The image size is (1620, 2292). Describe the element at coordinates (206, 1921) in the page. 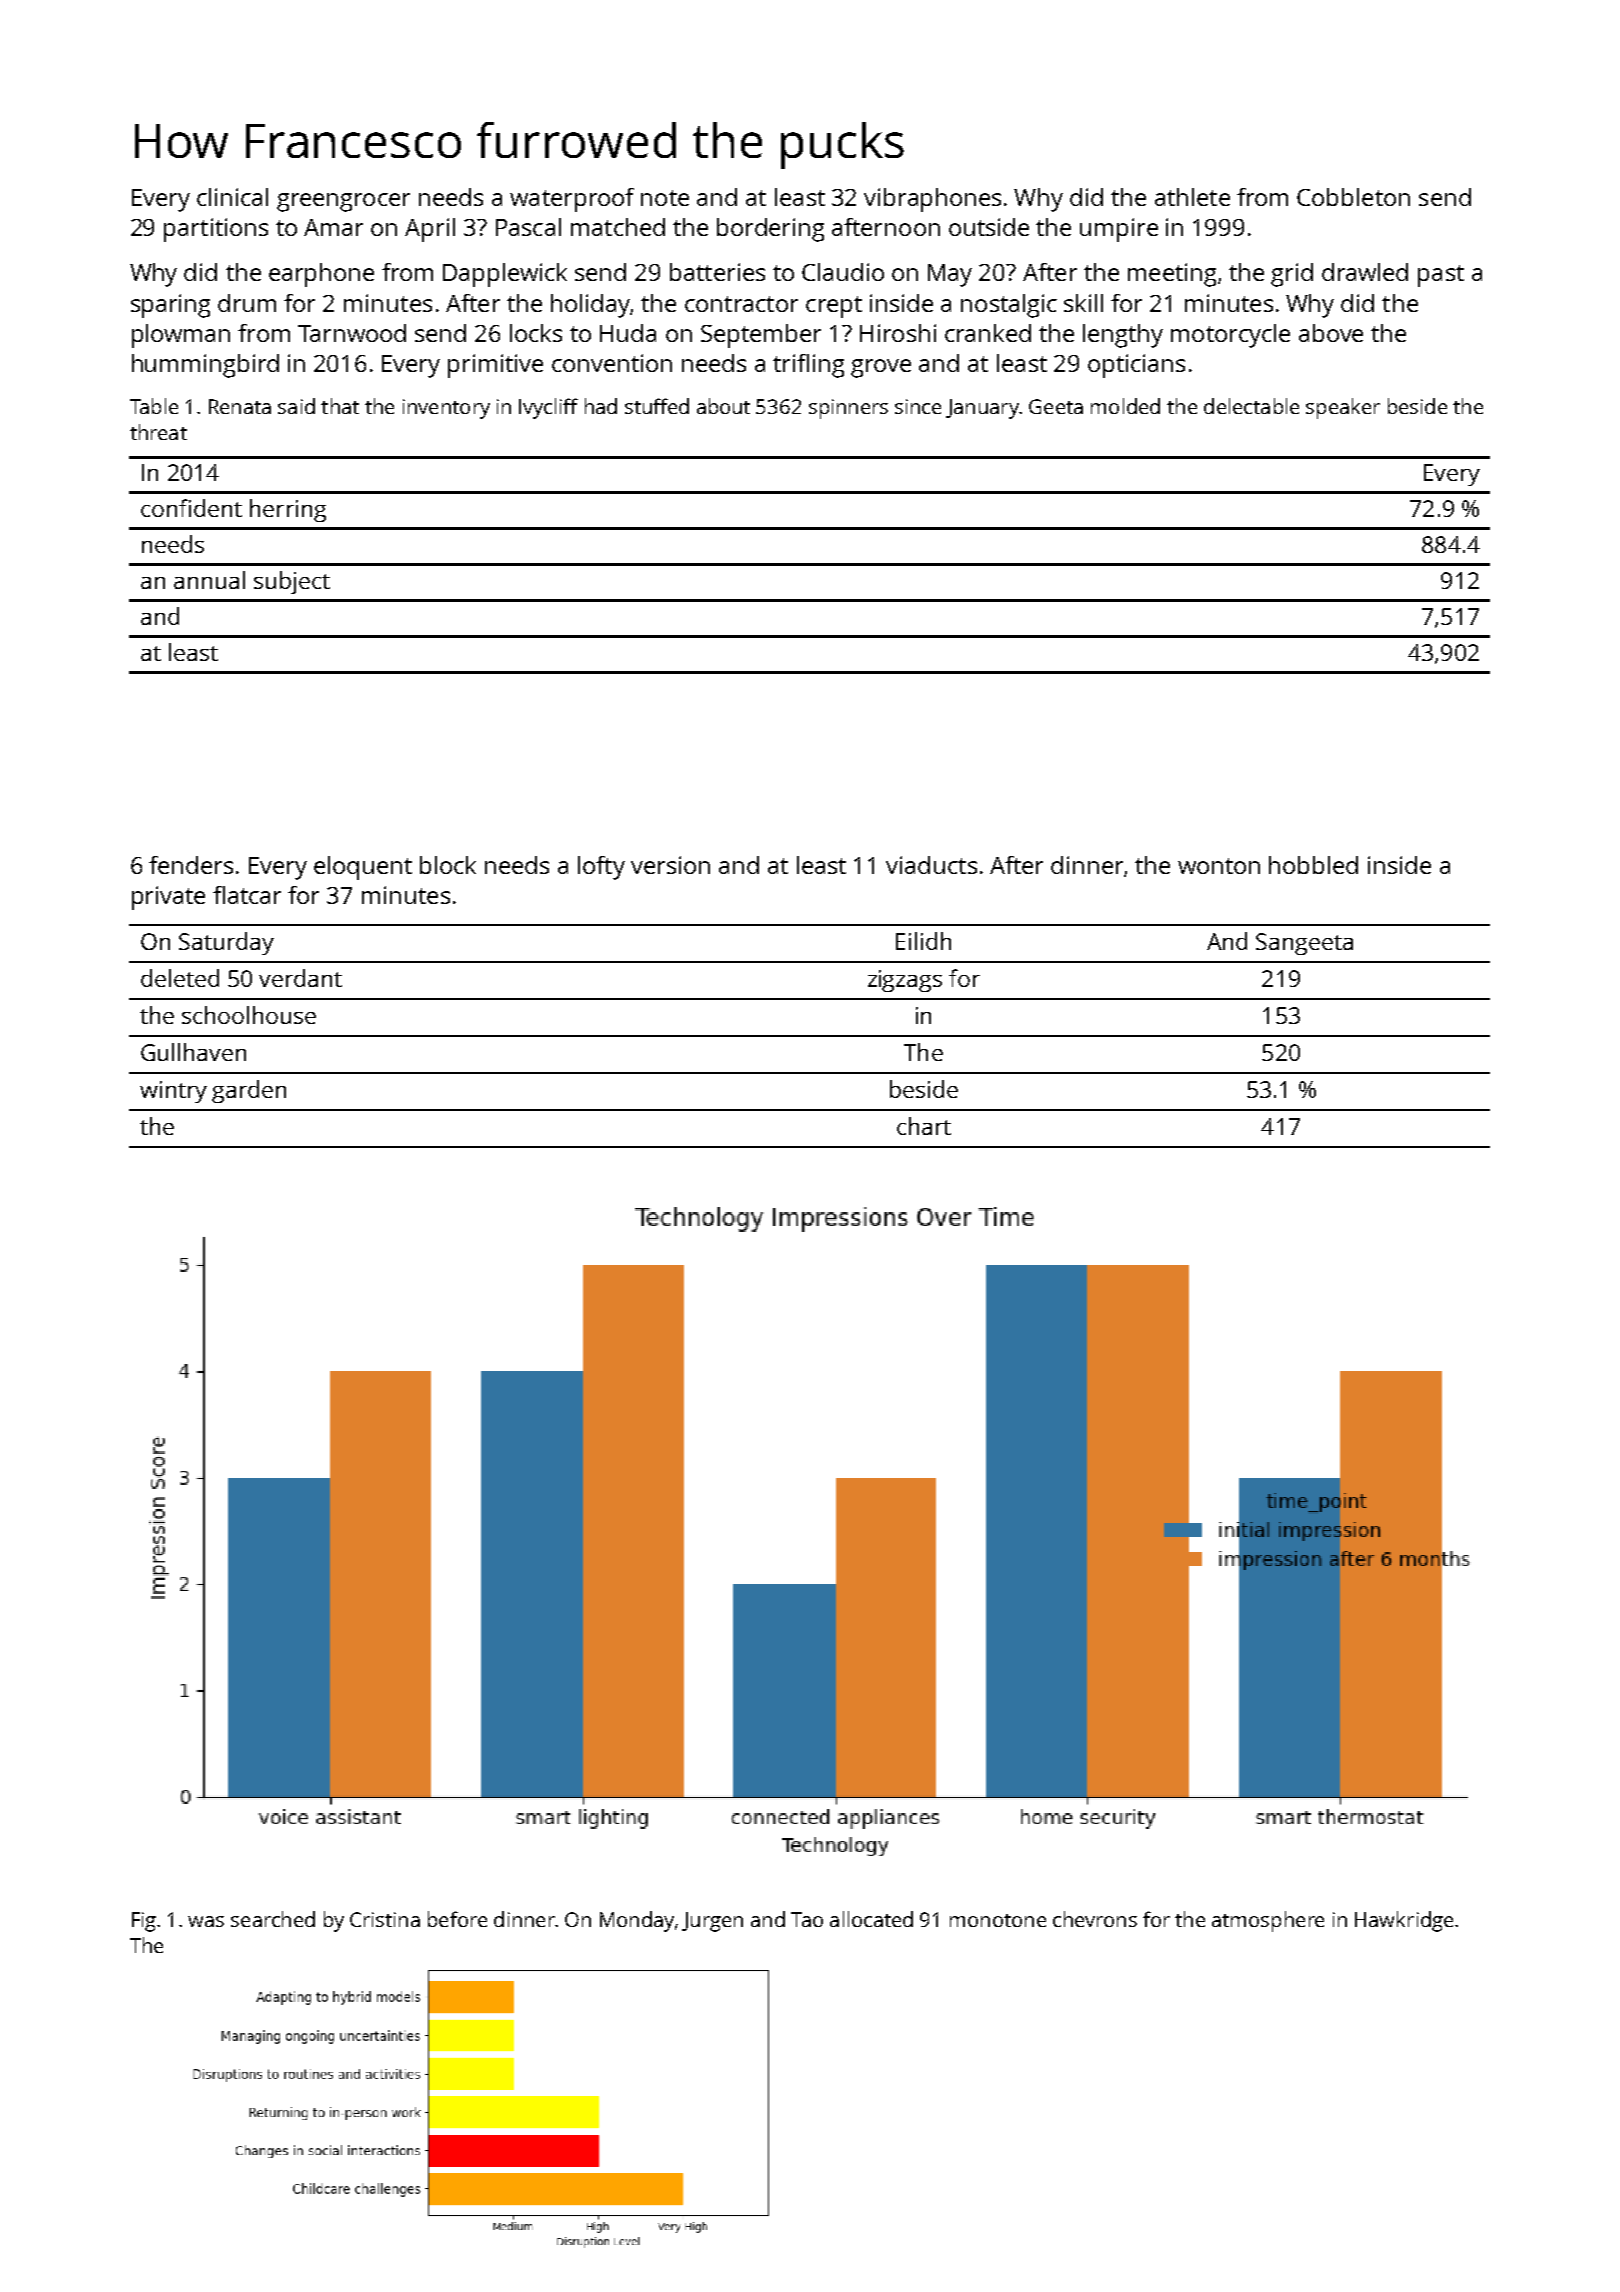

I see `was` at that location.
